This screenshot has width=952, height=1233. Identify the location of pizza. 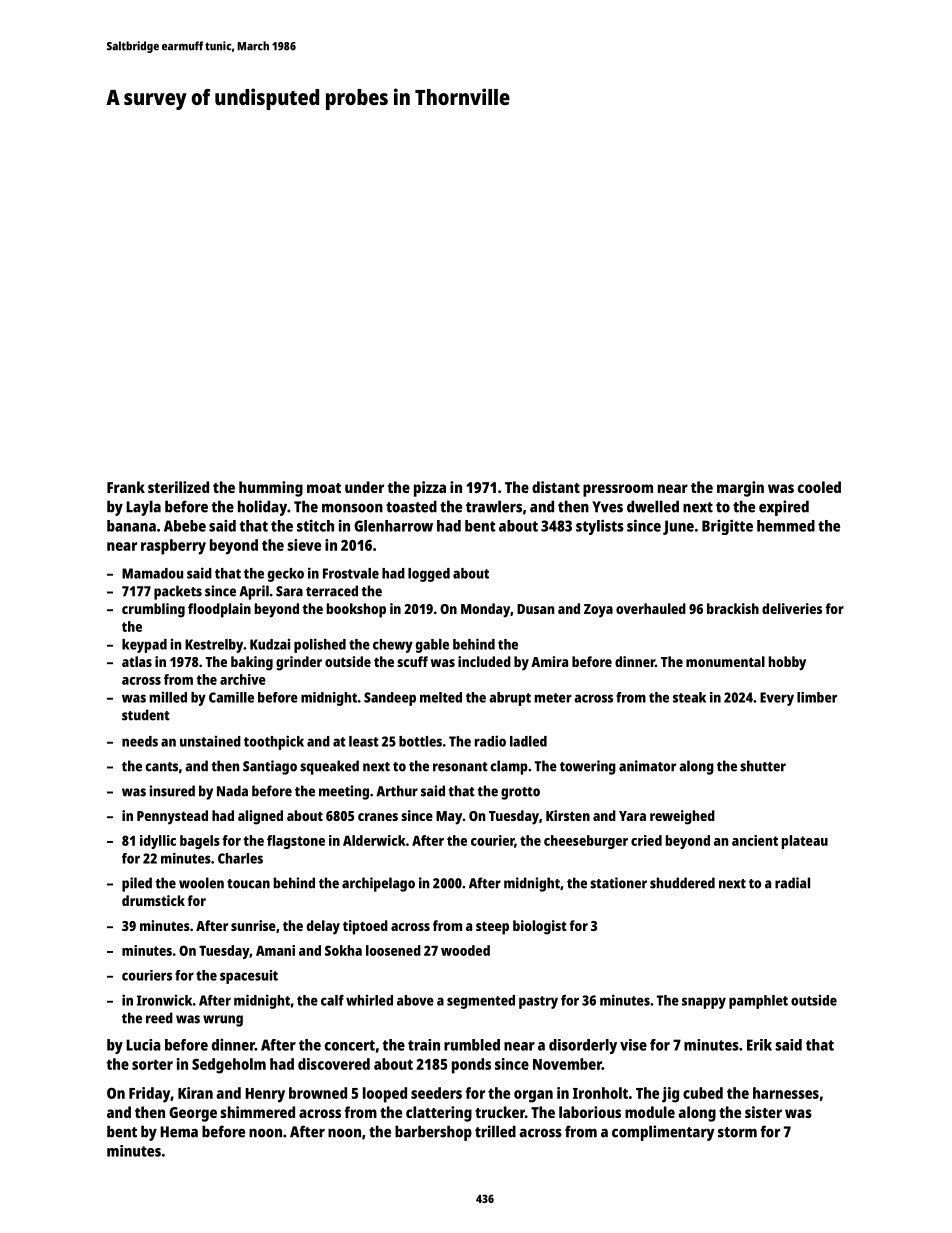
(430, 489).
